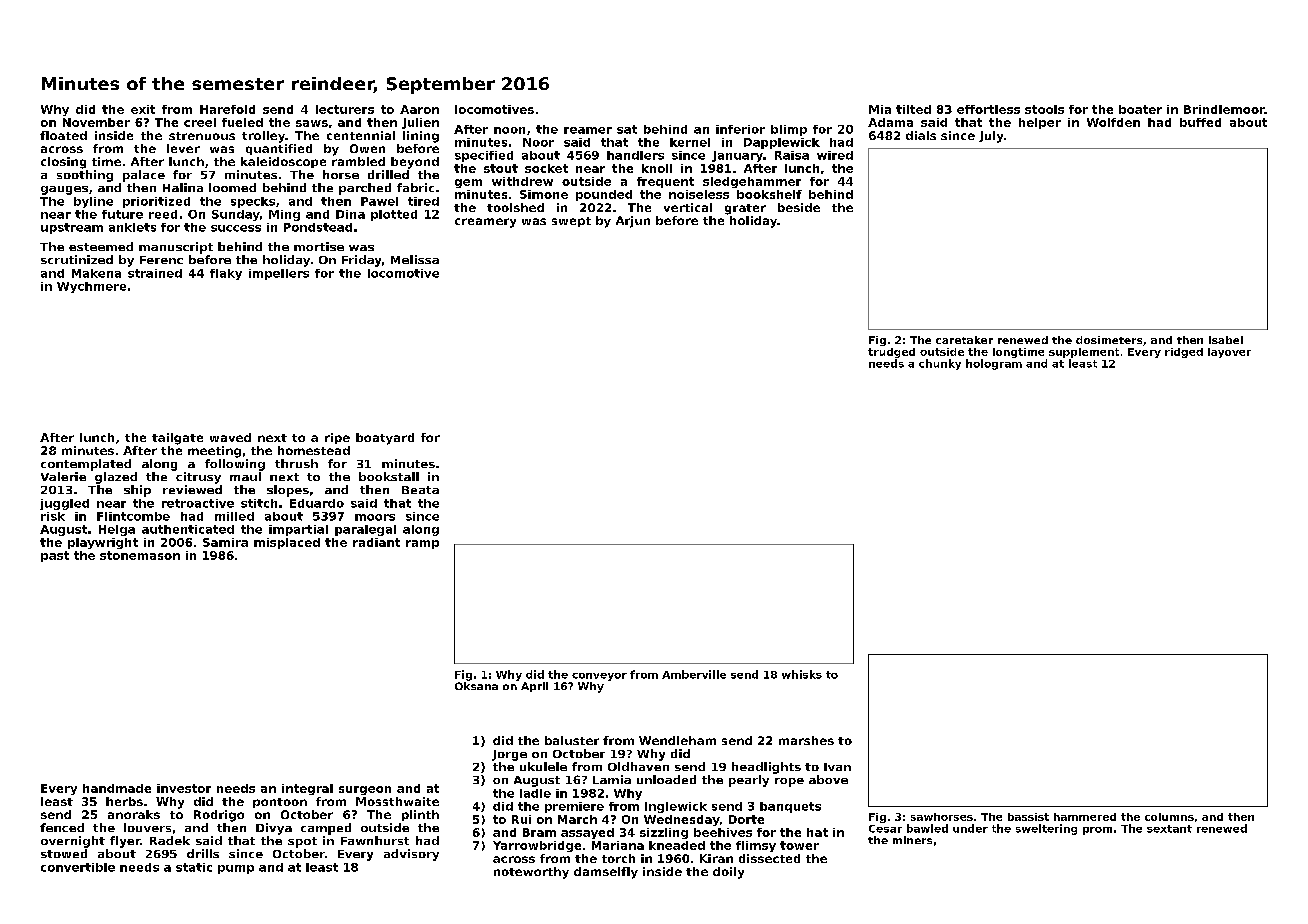  I want to click on boatyard, so click(385, 439).
